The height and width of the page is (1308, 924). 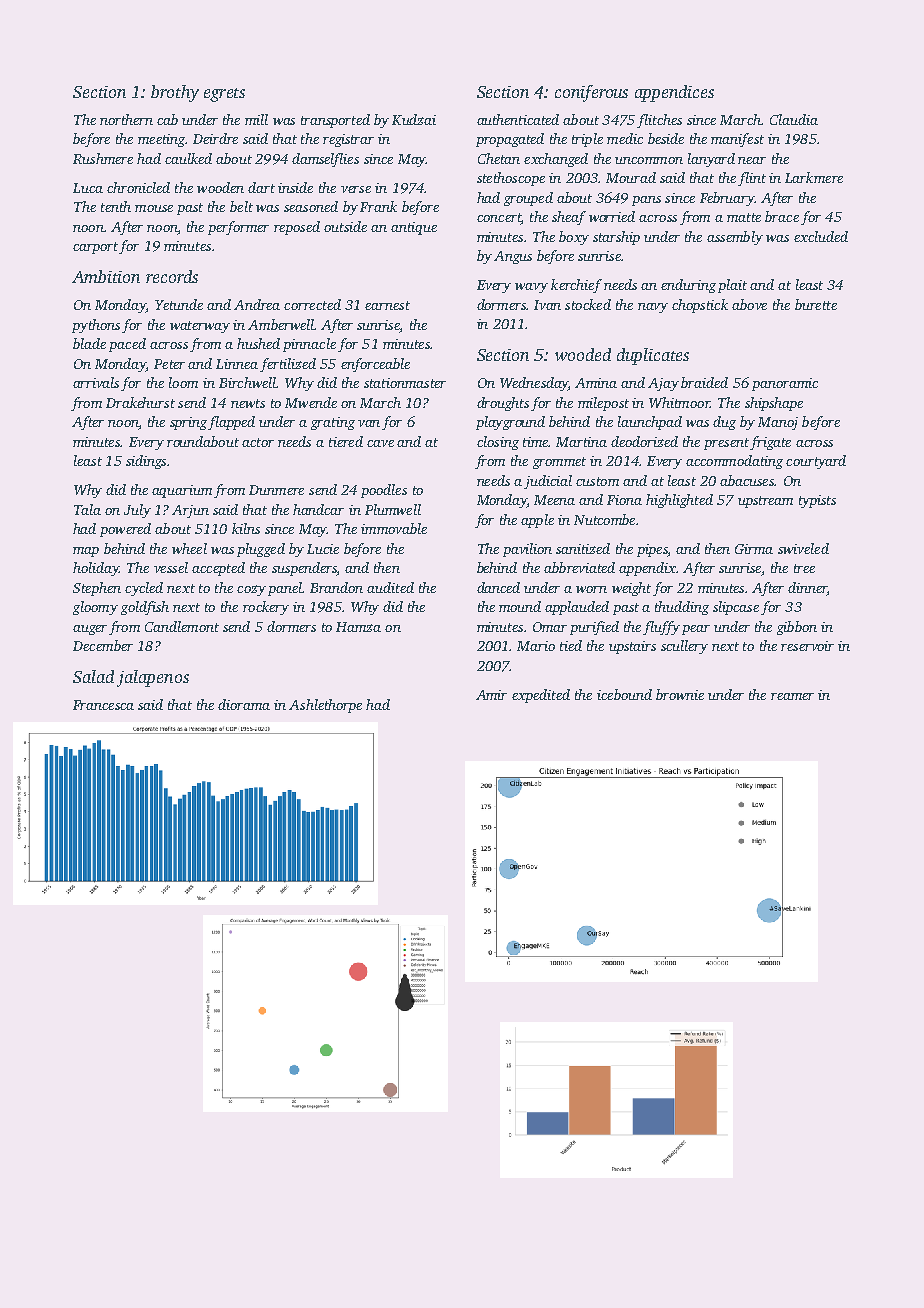 What do you see at coordinates (674, 93) in the page?
I see `appendices` at bounding box center [674, 93].
